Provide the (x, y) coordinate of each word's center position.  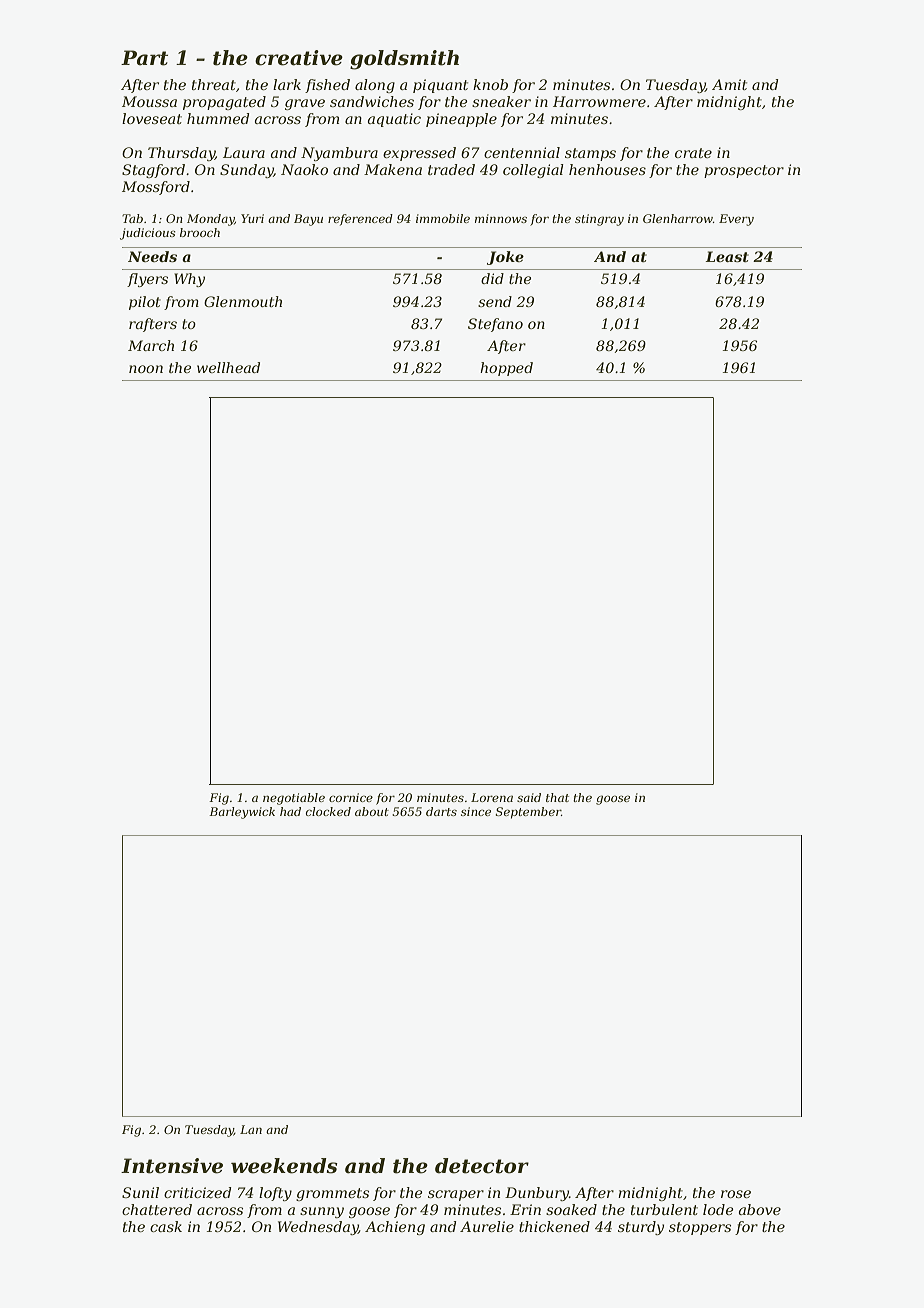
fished (327, 86)
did (492, 278)
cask (166, 1226)
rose (736, 1194)
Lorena (492, 797)
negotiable (294, 799)
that (557, 797)
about (372, 811)
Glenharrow (678, 218)
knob (490, 84)
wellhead (228, 367)
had (290, 811)
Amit (729, 84)
